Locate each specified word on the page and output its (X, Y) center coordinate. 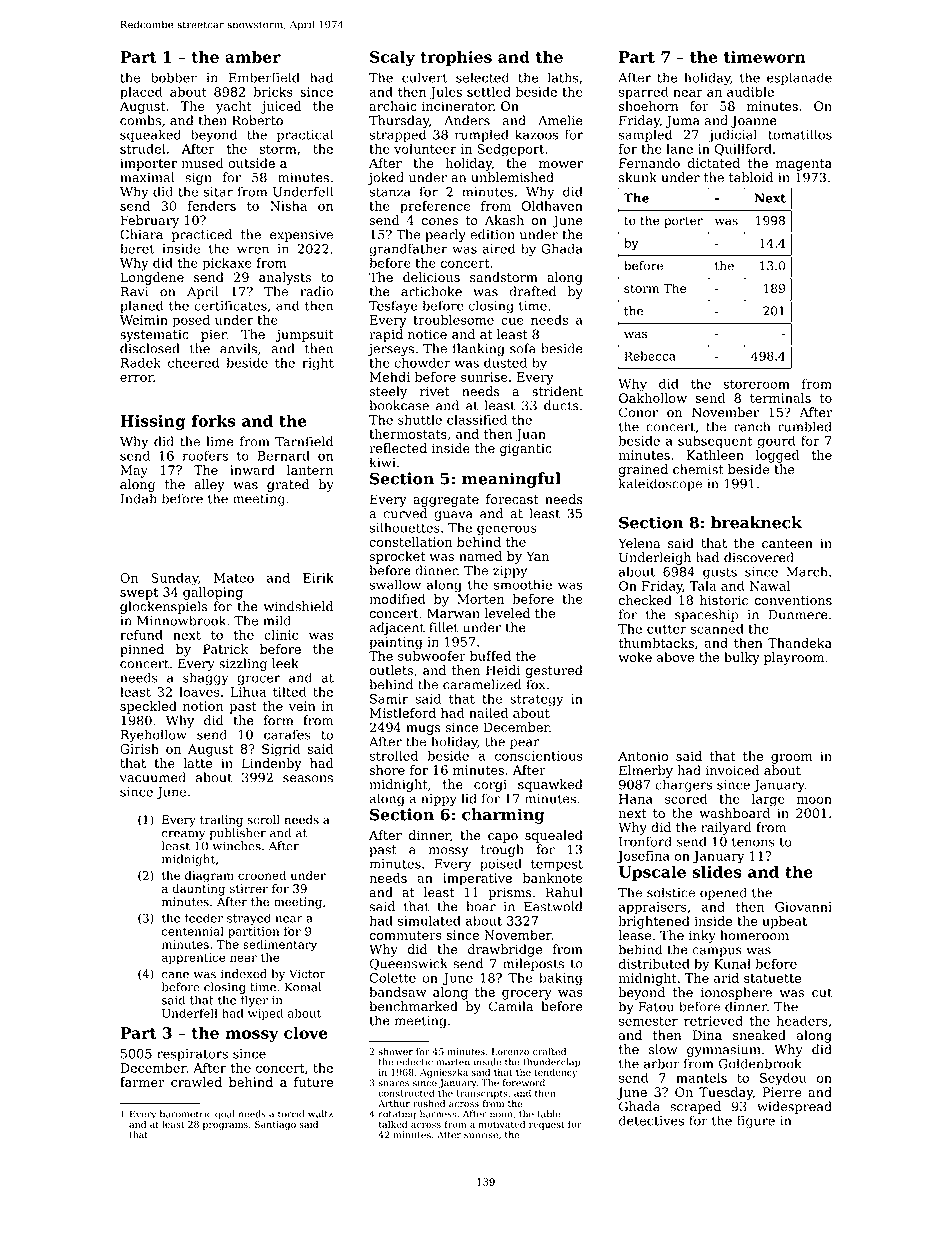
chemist (698, 469)
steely (388, 392)
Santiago (275, 1125)
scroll (264, 820)
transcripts (482, 1094)
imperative (477, 879)
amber (253, 57)
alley (209, 485)
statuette (772, 978)
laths (563, 77)
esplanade (799, 78)
